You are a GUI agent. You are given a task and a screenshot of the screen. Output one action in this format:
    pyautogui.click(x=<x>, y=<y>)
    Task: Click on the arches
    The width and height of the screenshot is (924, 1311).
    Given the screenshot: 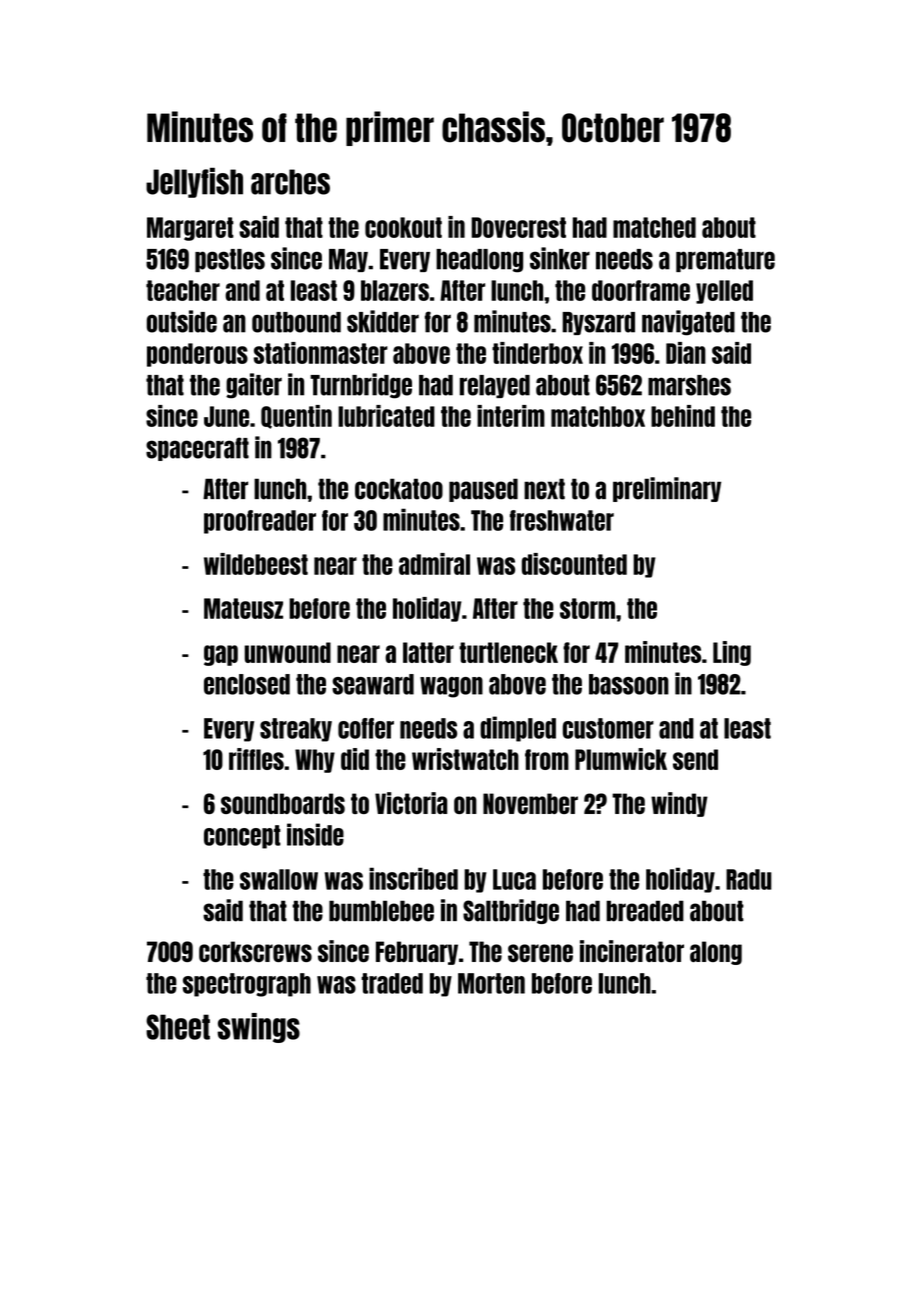 What is the action you would take?
    pyautogui.click(x=290, y=182)
